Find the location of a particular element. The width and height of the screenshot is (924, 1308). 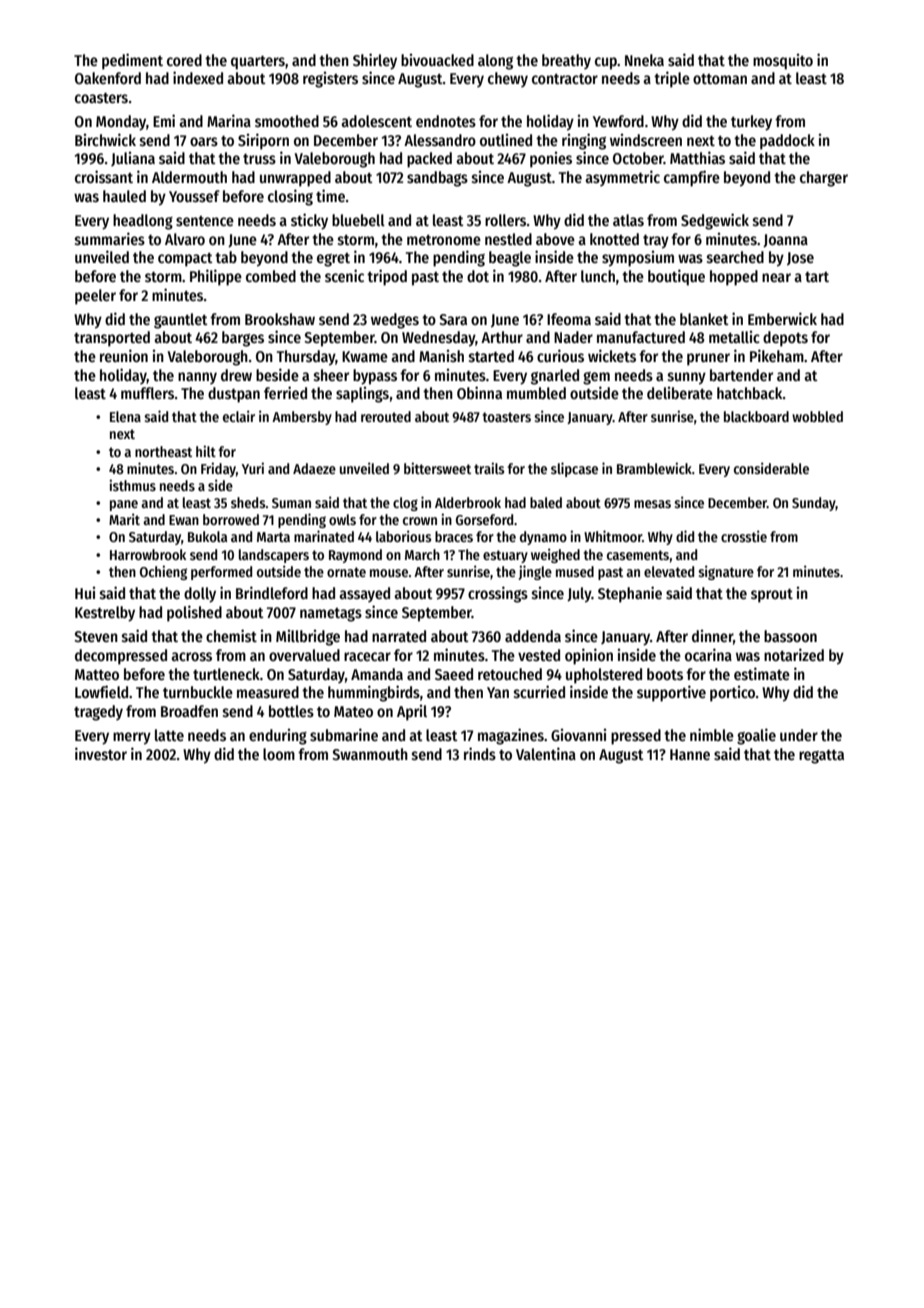

boutique is located at coordinates (676, 277).
